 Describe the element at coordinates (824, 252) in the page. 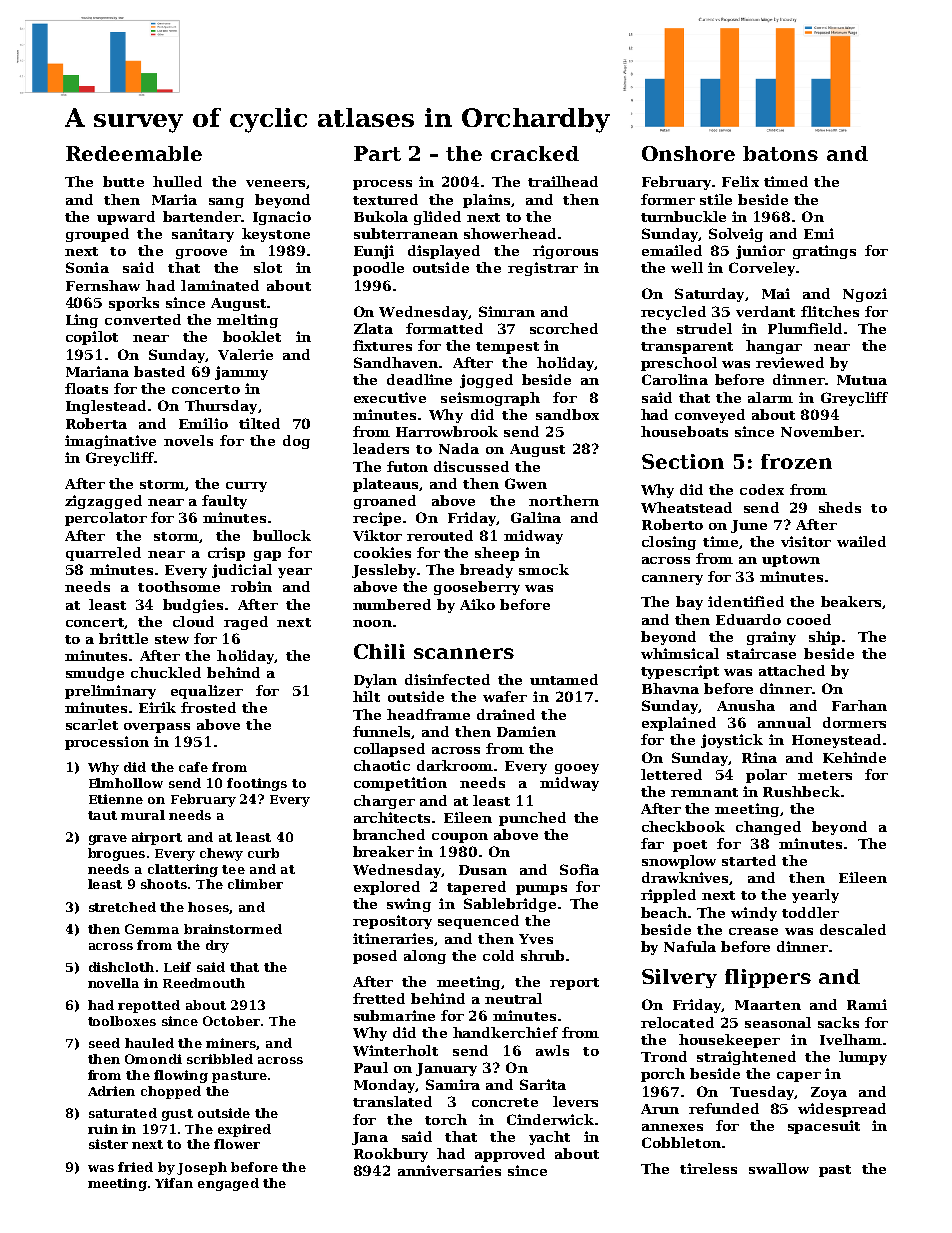

I see `gratings` at that location.
